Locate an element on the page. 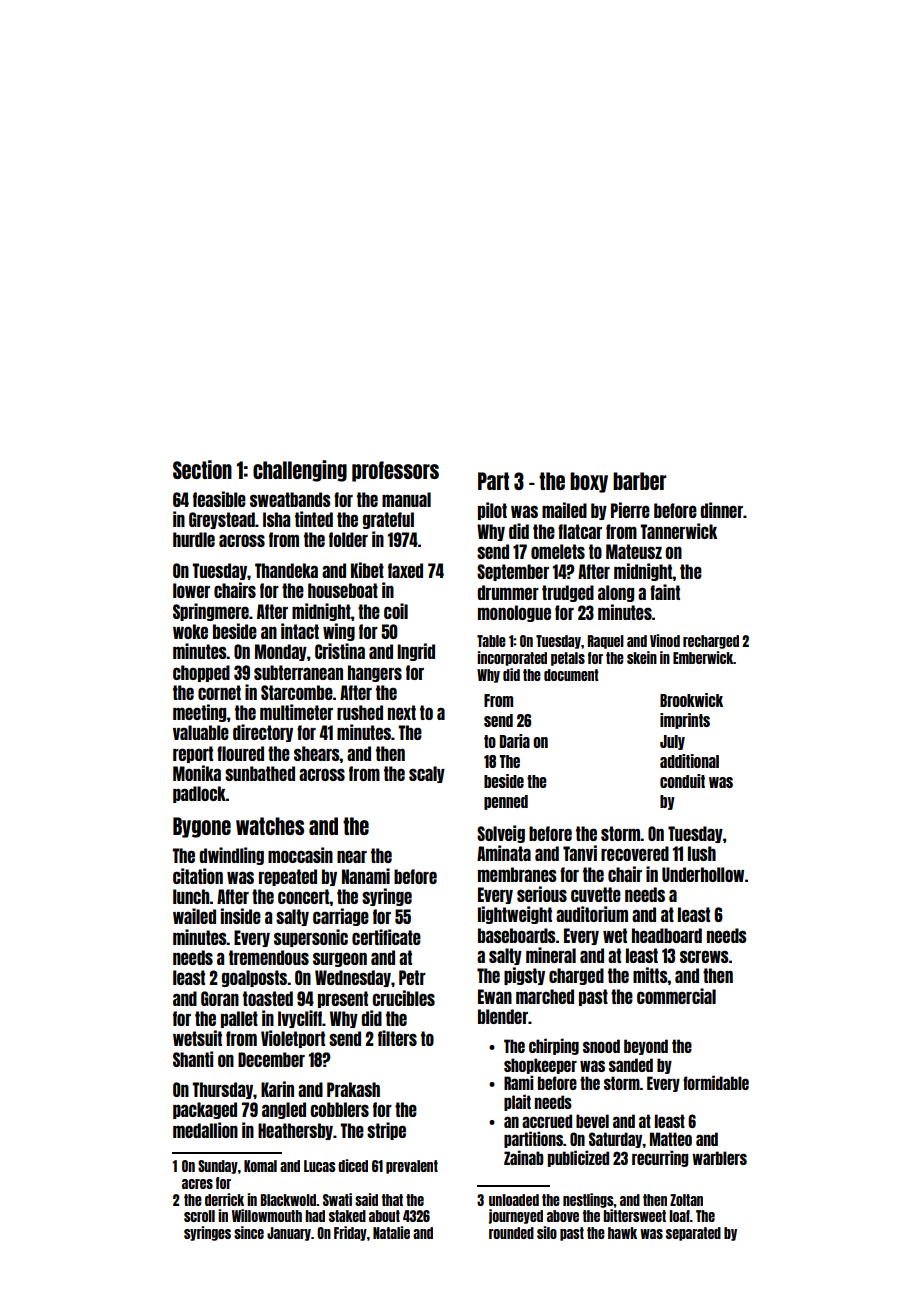  July is located at coordinates (672, 742).
